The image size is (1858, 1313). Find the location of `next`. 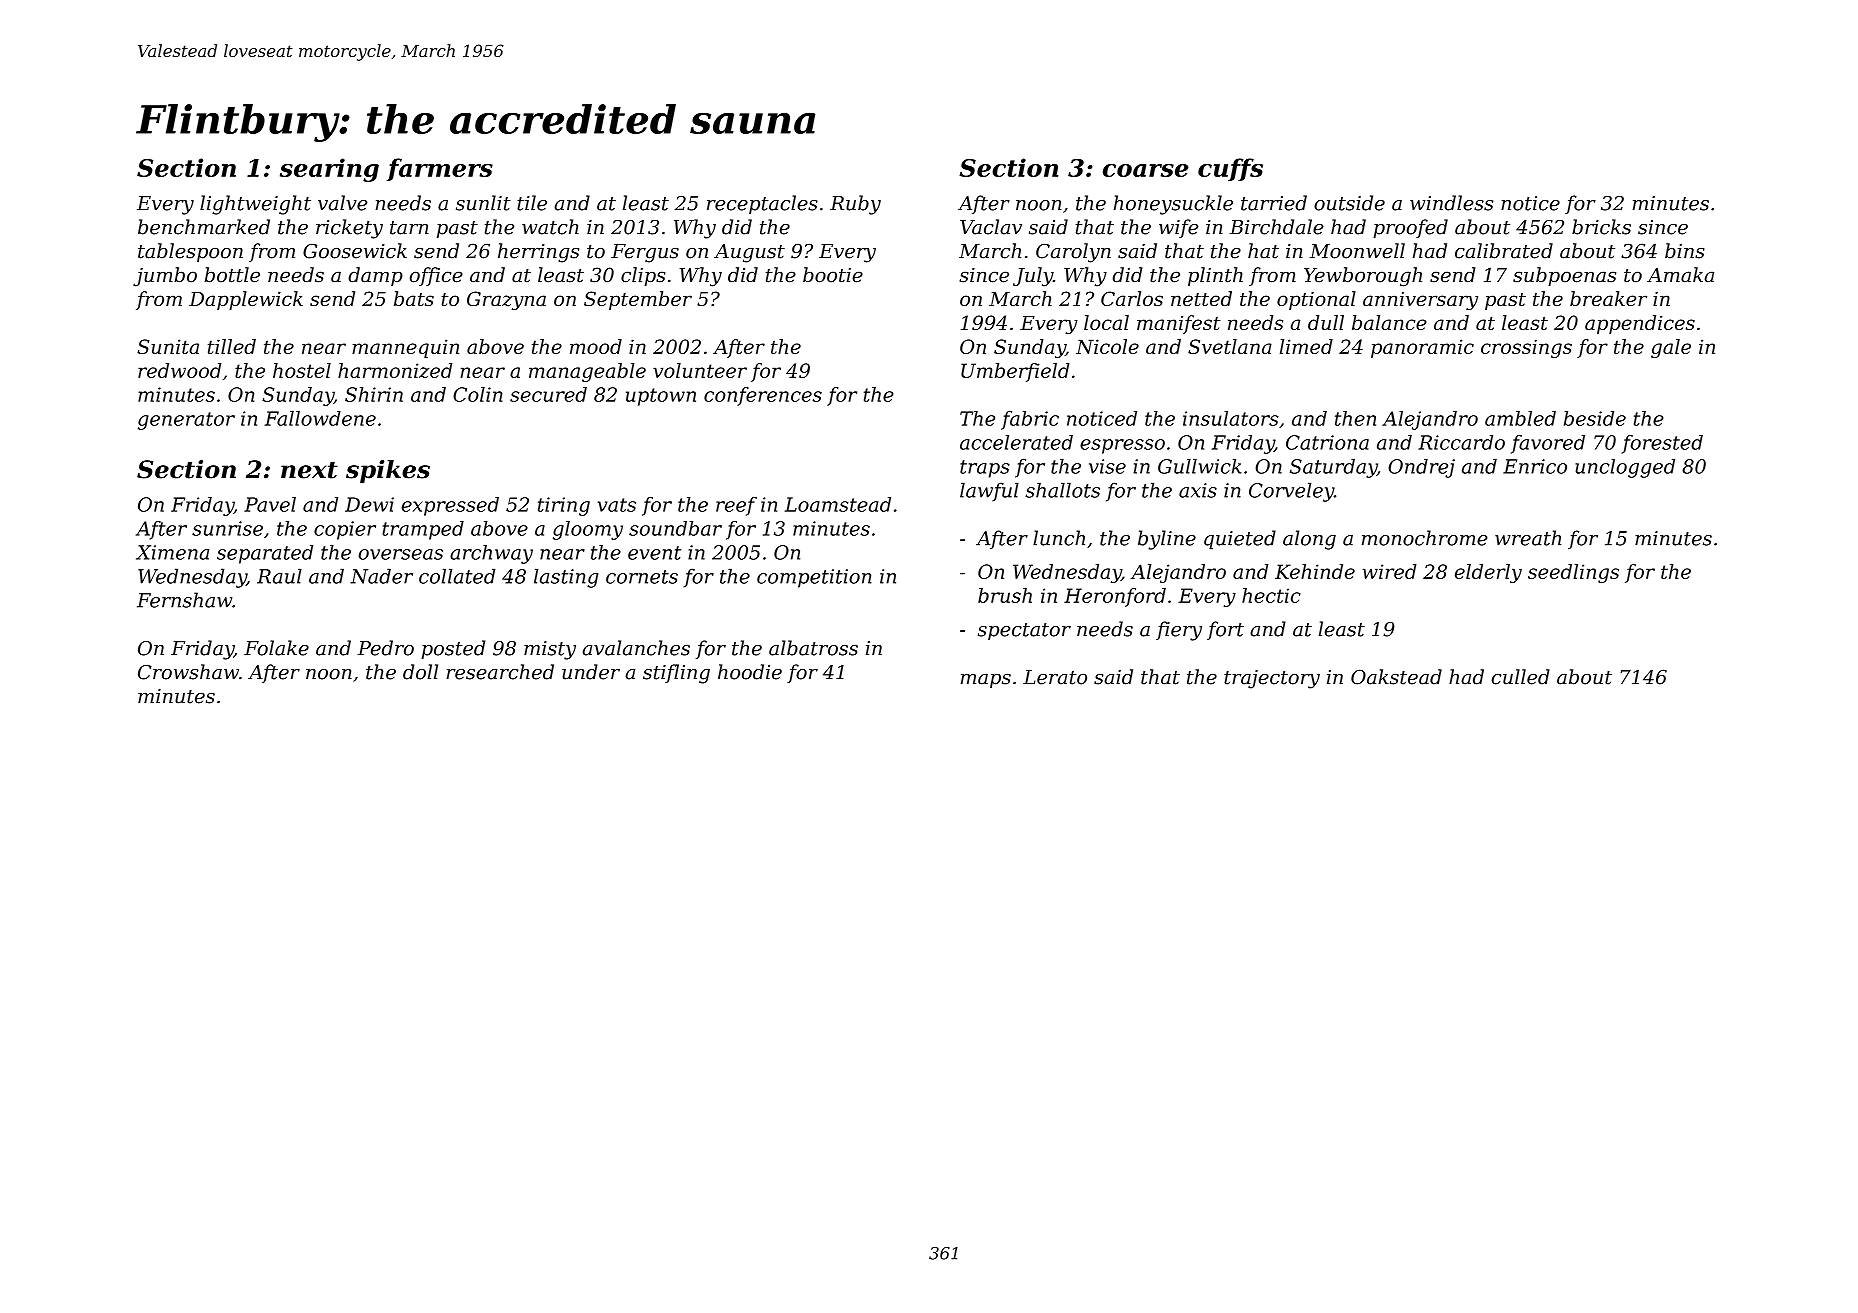

next is located at coordinates (309, 470).
